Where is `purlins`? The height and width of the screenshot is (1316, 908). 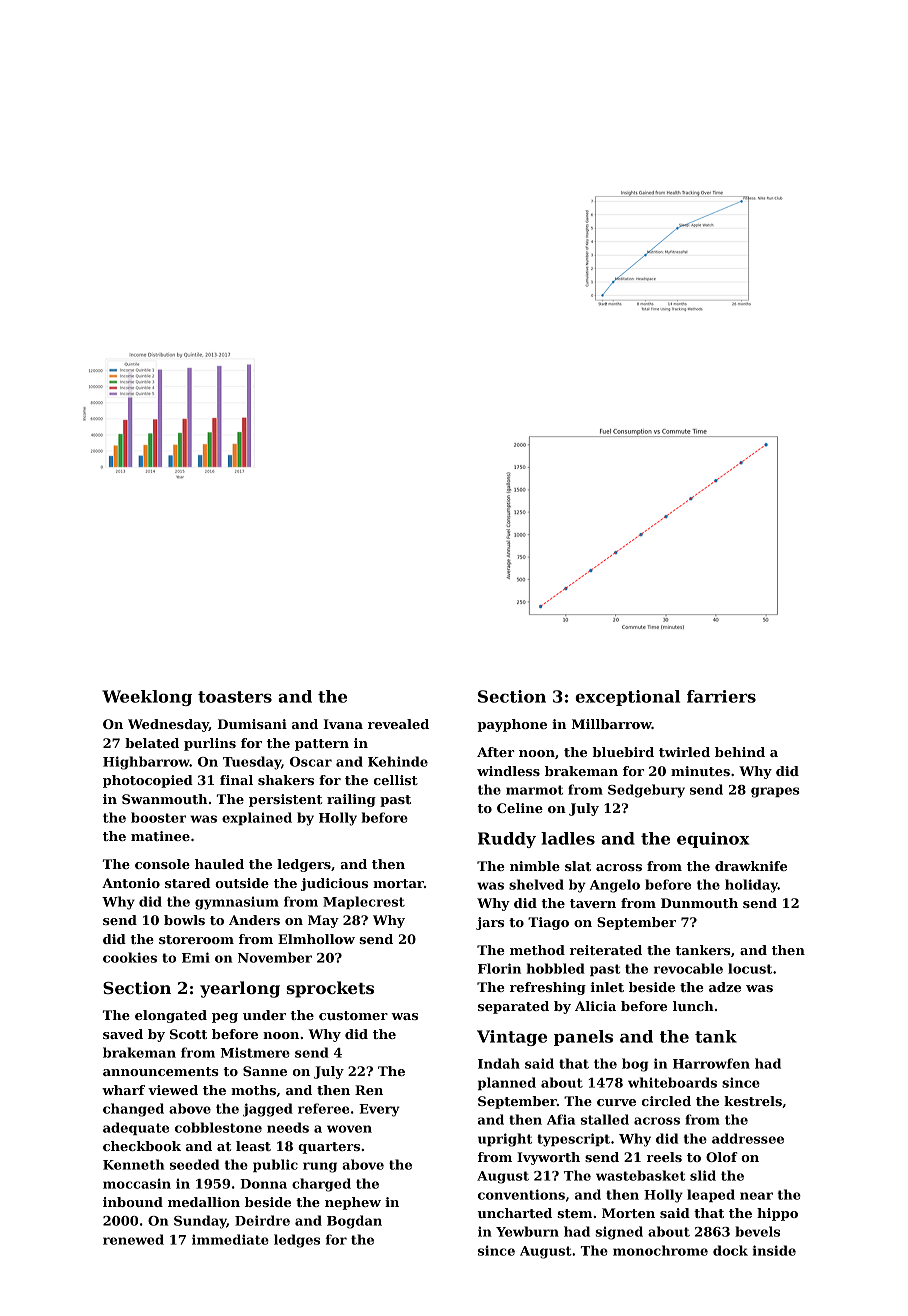
purlins is located at coordinates (210, 744).
